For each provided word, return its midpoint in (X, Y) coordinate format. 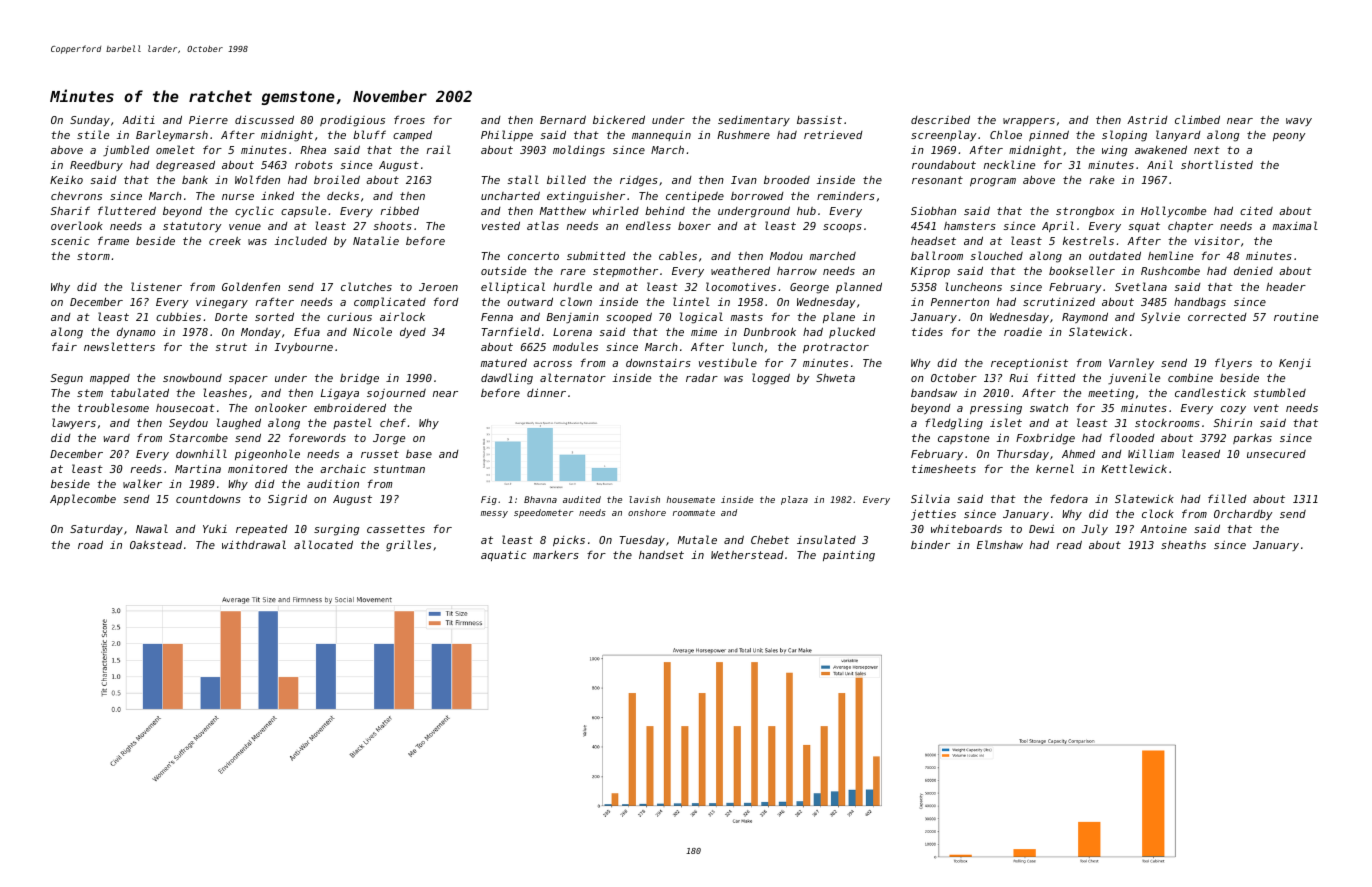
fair (64, 346)
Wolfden (257, 179)
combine (1190, 377)
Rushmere (743, 135)
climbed (1197, 119)
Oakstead (156, 544)
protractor (836, 348)
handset (661, 554)
